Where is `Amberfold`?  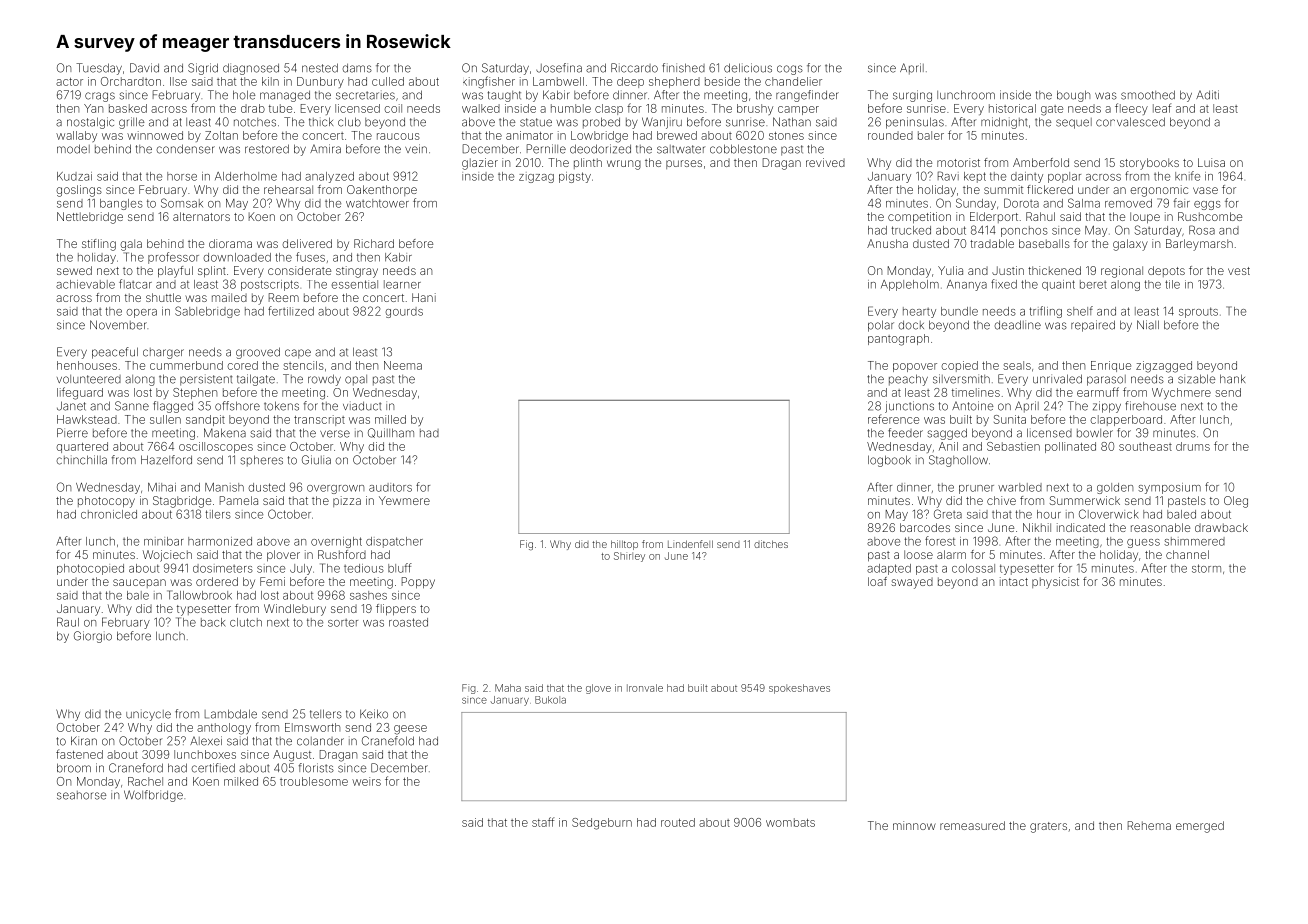
Amberfold is located at coordinates (1041, 162).
